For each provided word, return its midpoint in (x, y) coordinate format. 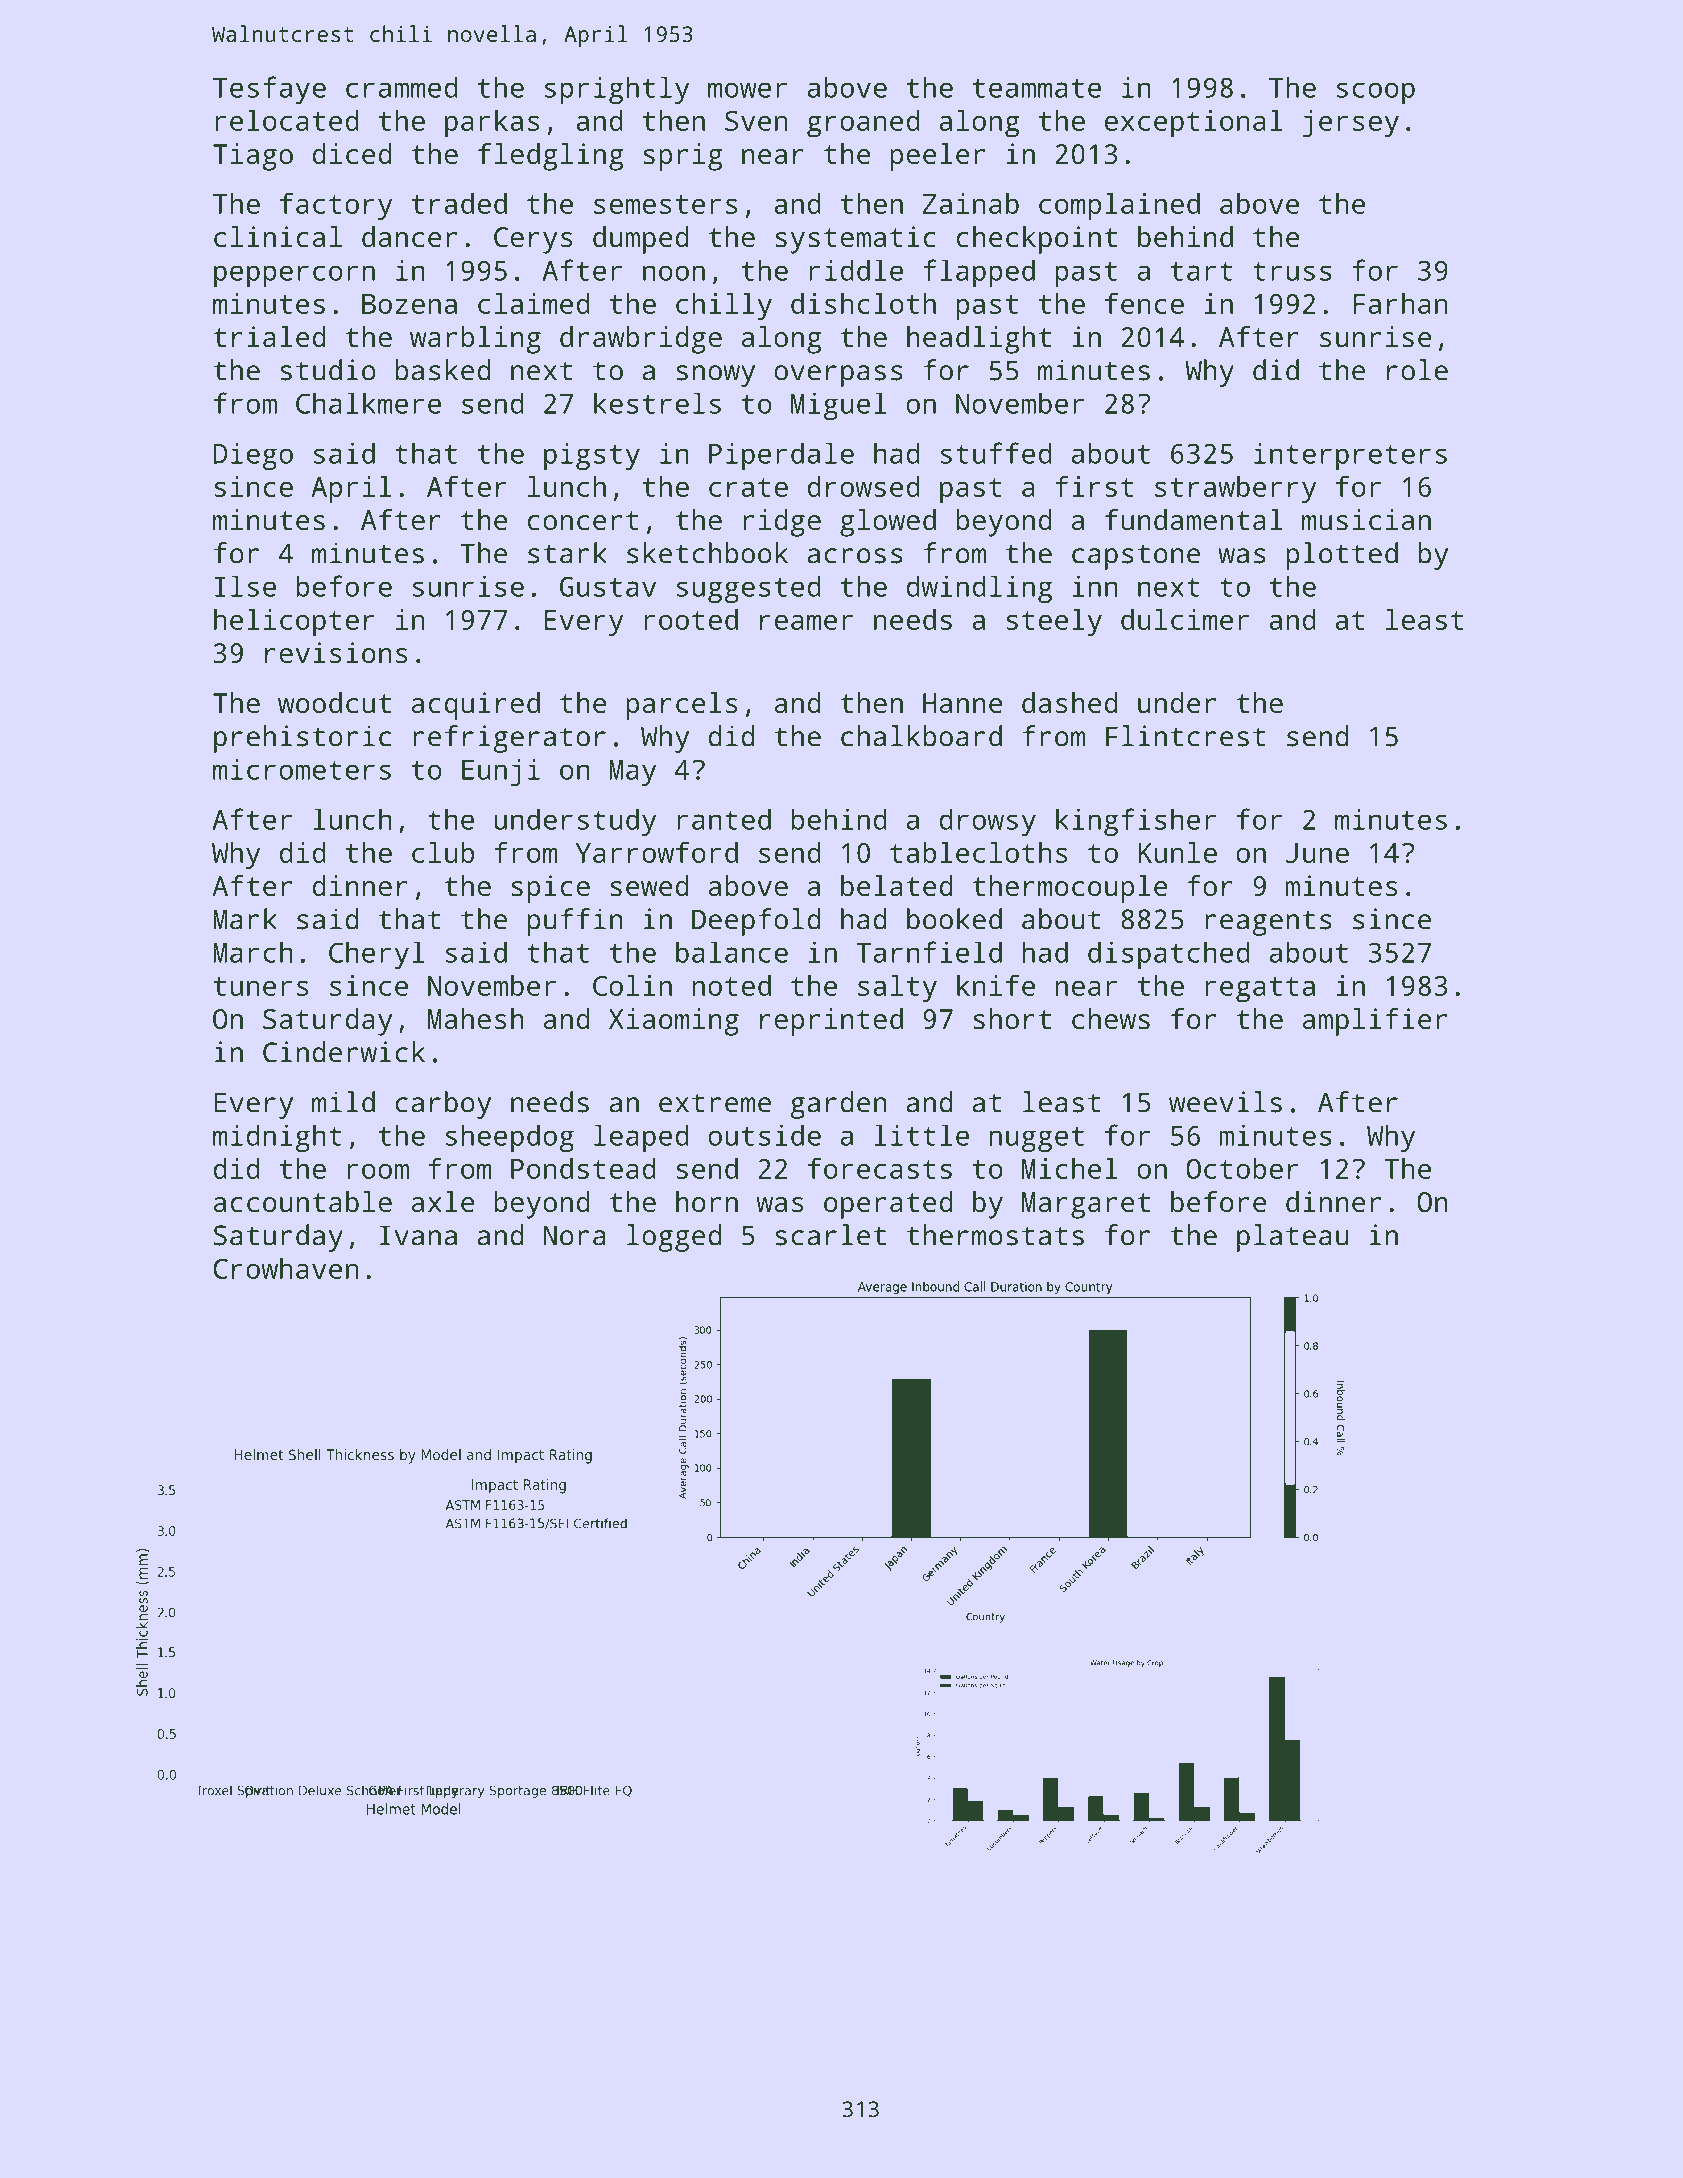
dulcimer (1185, 619)
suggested (748, 589)
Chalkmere (368, 403)
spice (550, 889)
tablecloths (978, 852)
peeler (937, 157)
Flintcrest (1186, 736)
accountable (303, 1202)
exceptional (1194, 124)
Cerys (533, 240)
